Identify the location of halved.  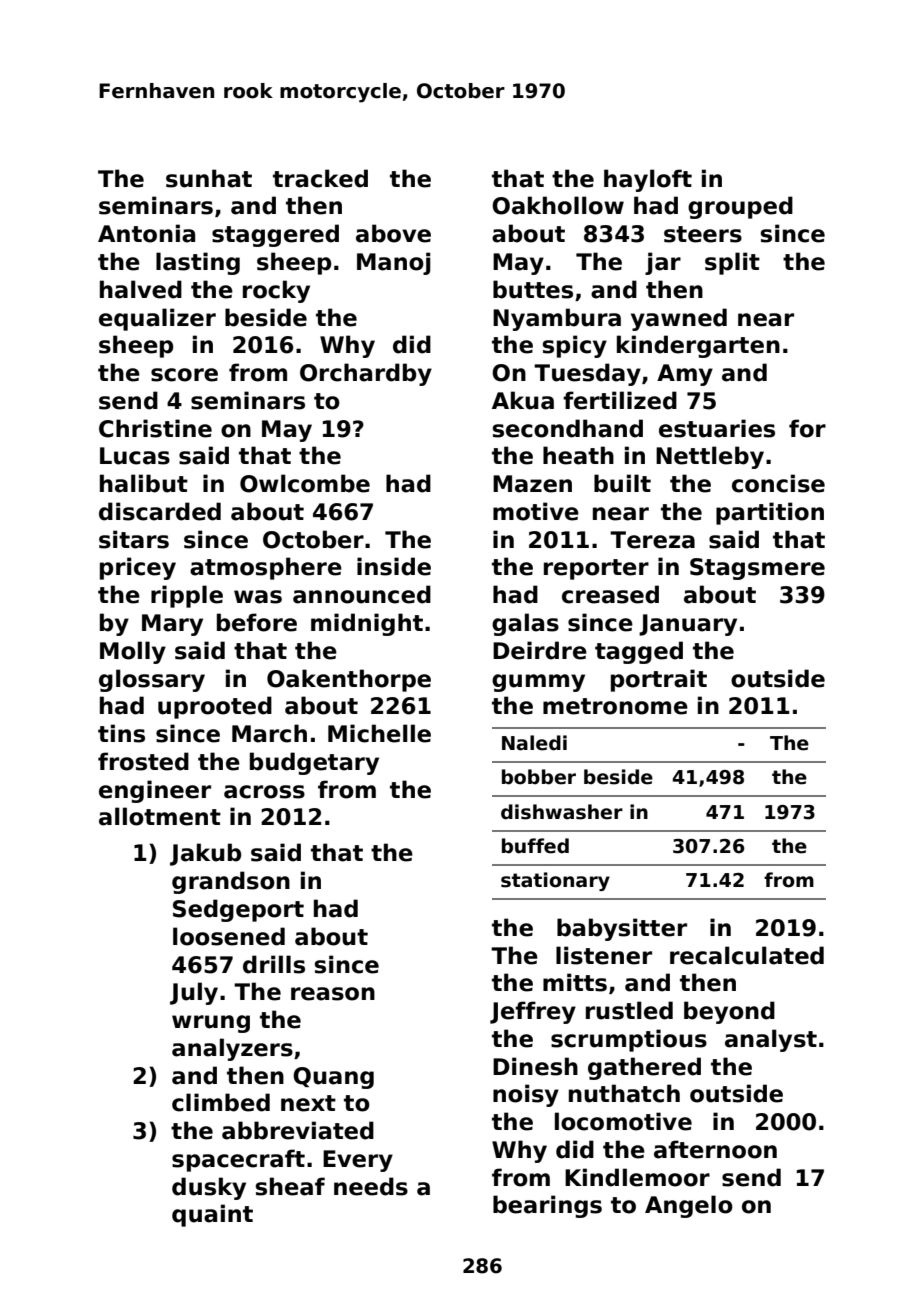
(141, 289).
